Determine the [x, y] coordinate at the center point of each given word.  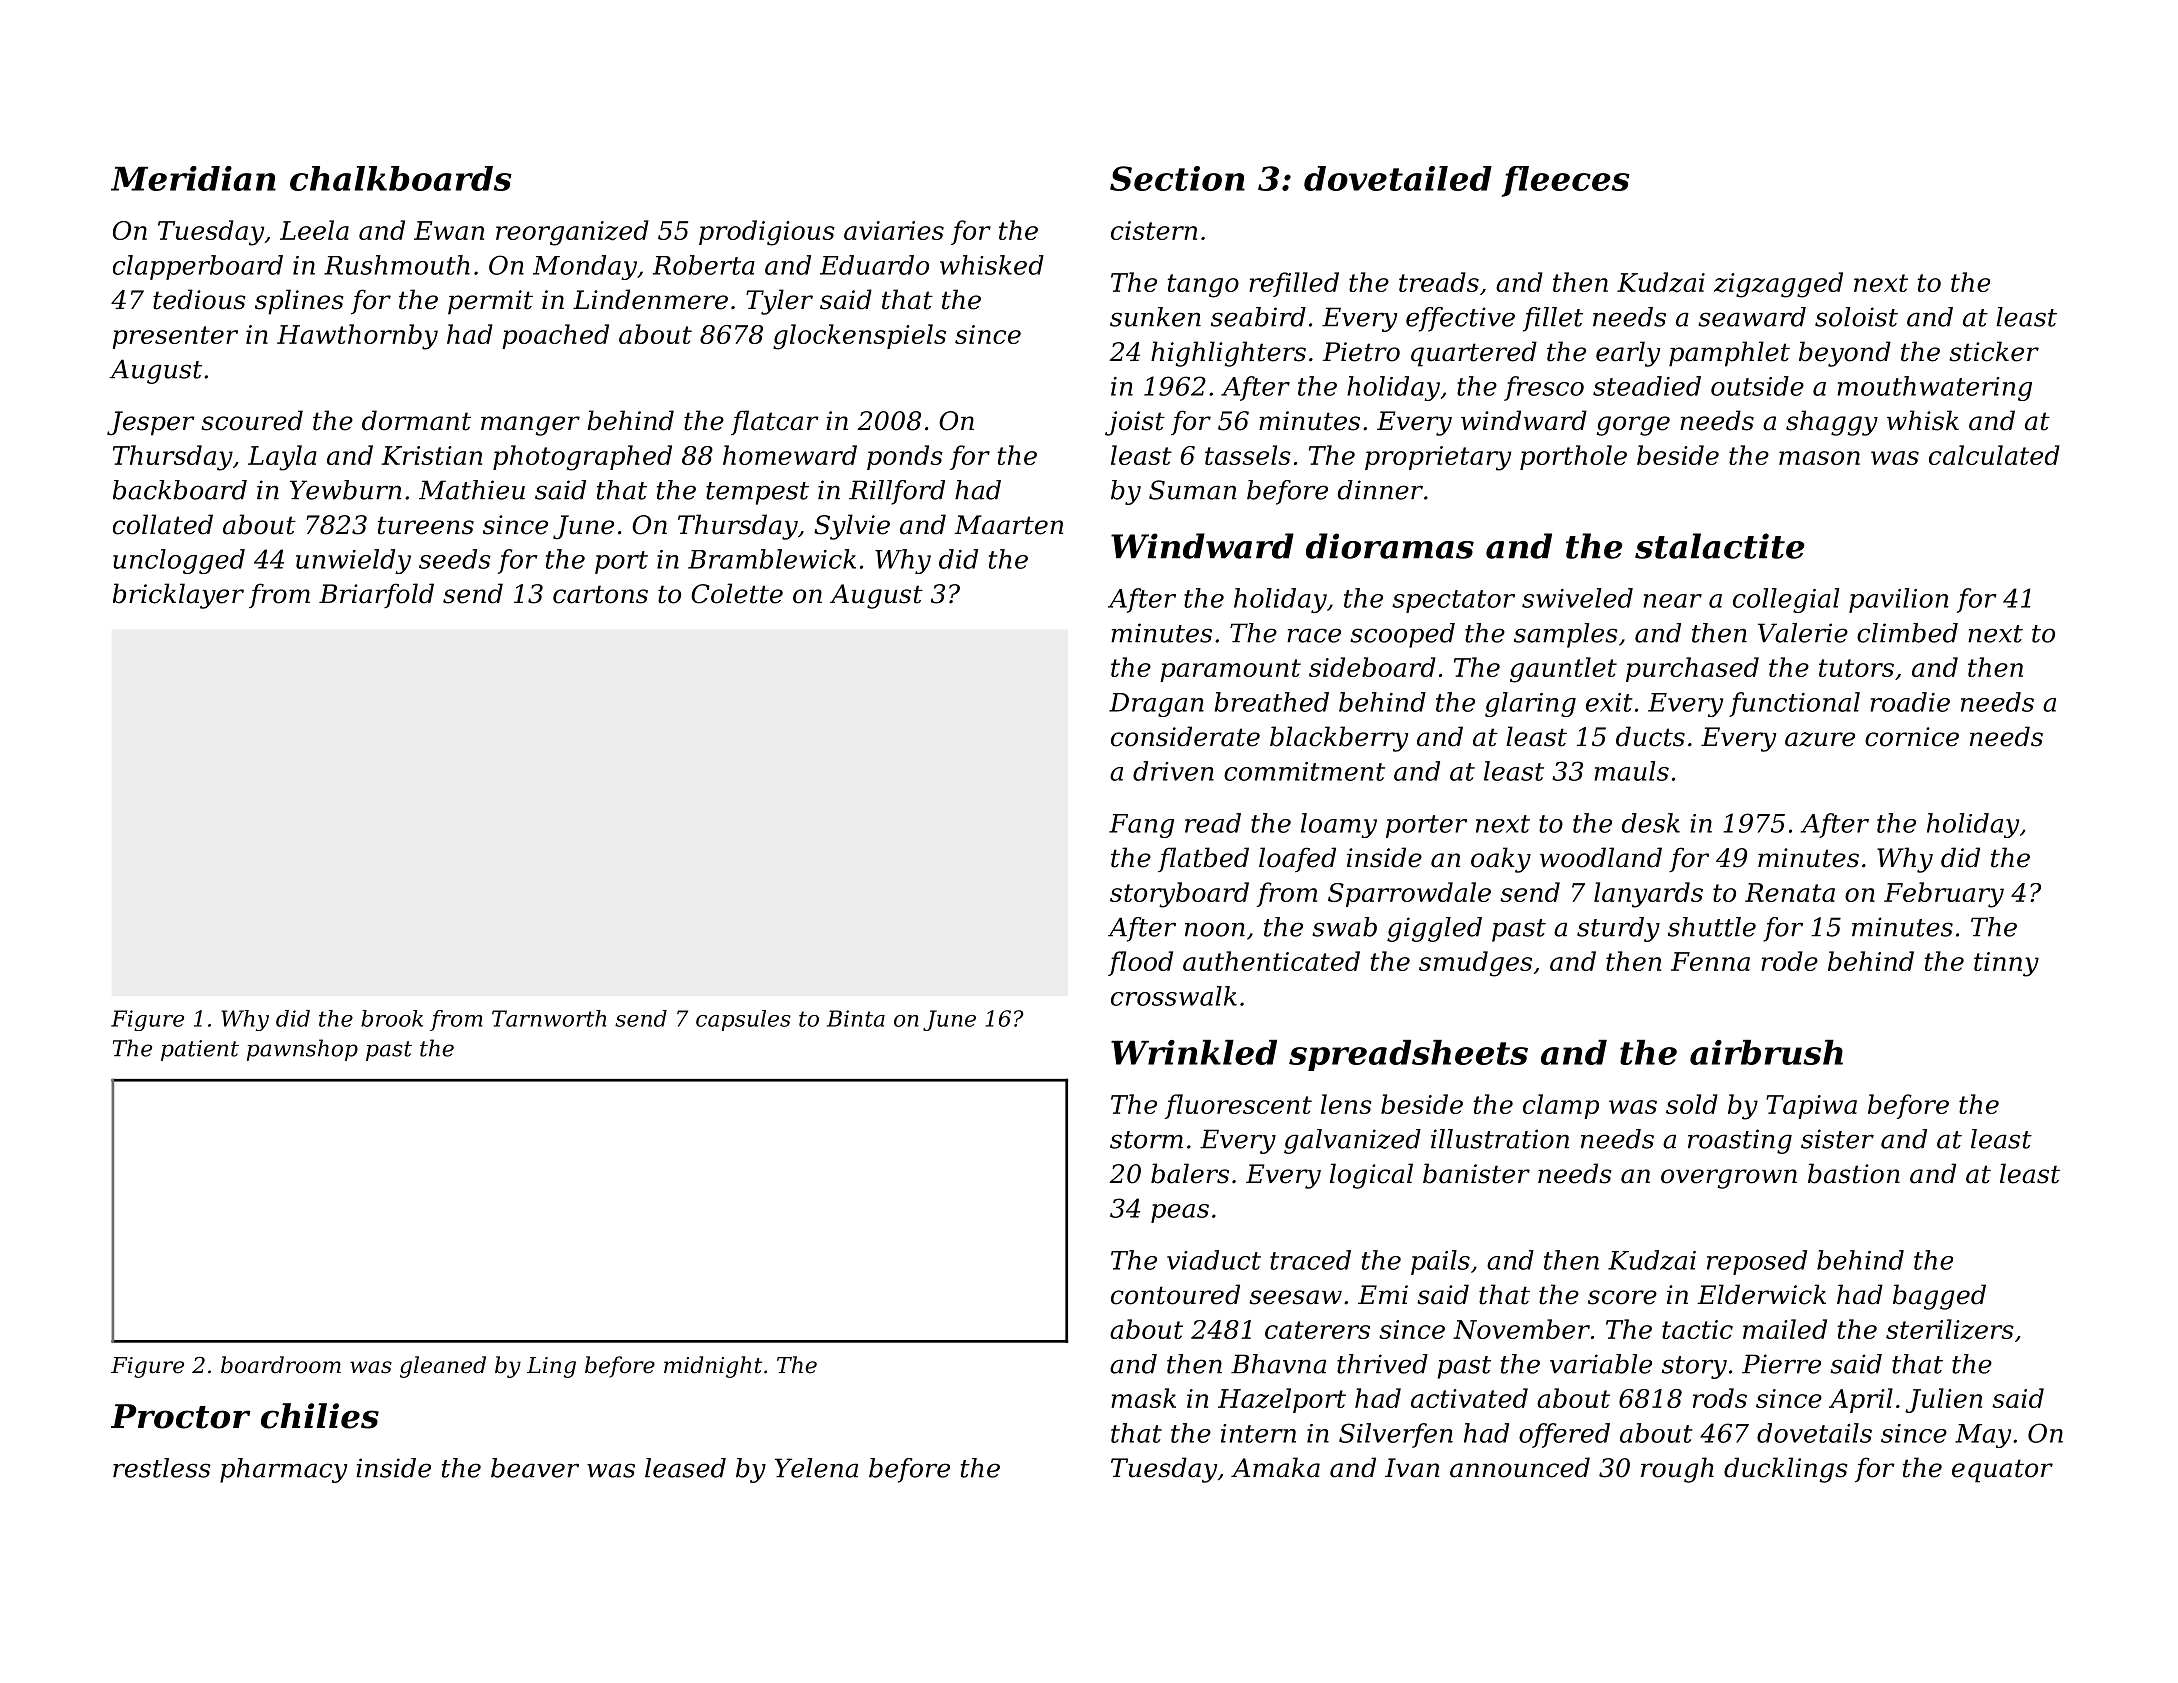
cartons [600, 594]
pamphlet [1729, 354]
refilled [1294, 284]
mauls [1631, 771]
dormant [416, 420]
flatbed [1203, 860]
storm [1146, 1140]
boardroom [281, 1365]
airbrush [1766, 1052]
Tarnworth [549, 1018]
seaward [1752, 317]
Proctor [181, 1416]
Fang [1141, 826]
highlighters [1228, 354]
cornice [1912, 737]
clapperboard [198, 267]
